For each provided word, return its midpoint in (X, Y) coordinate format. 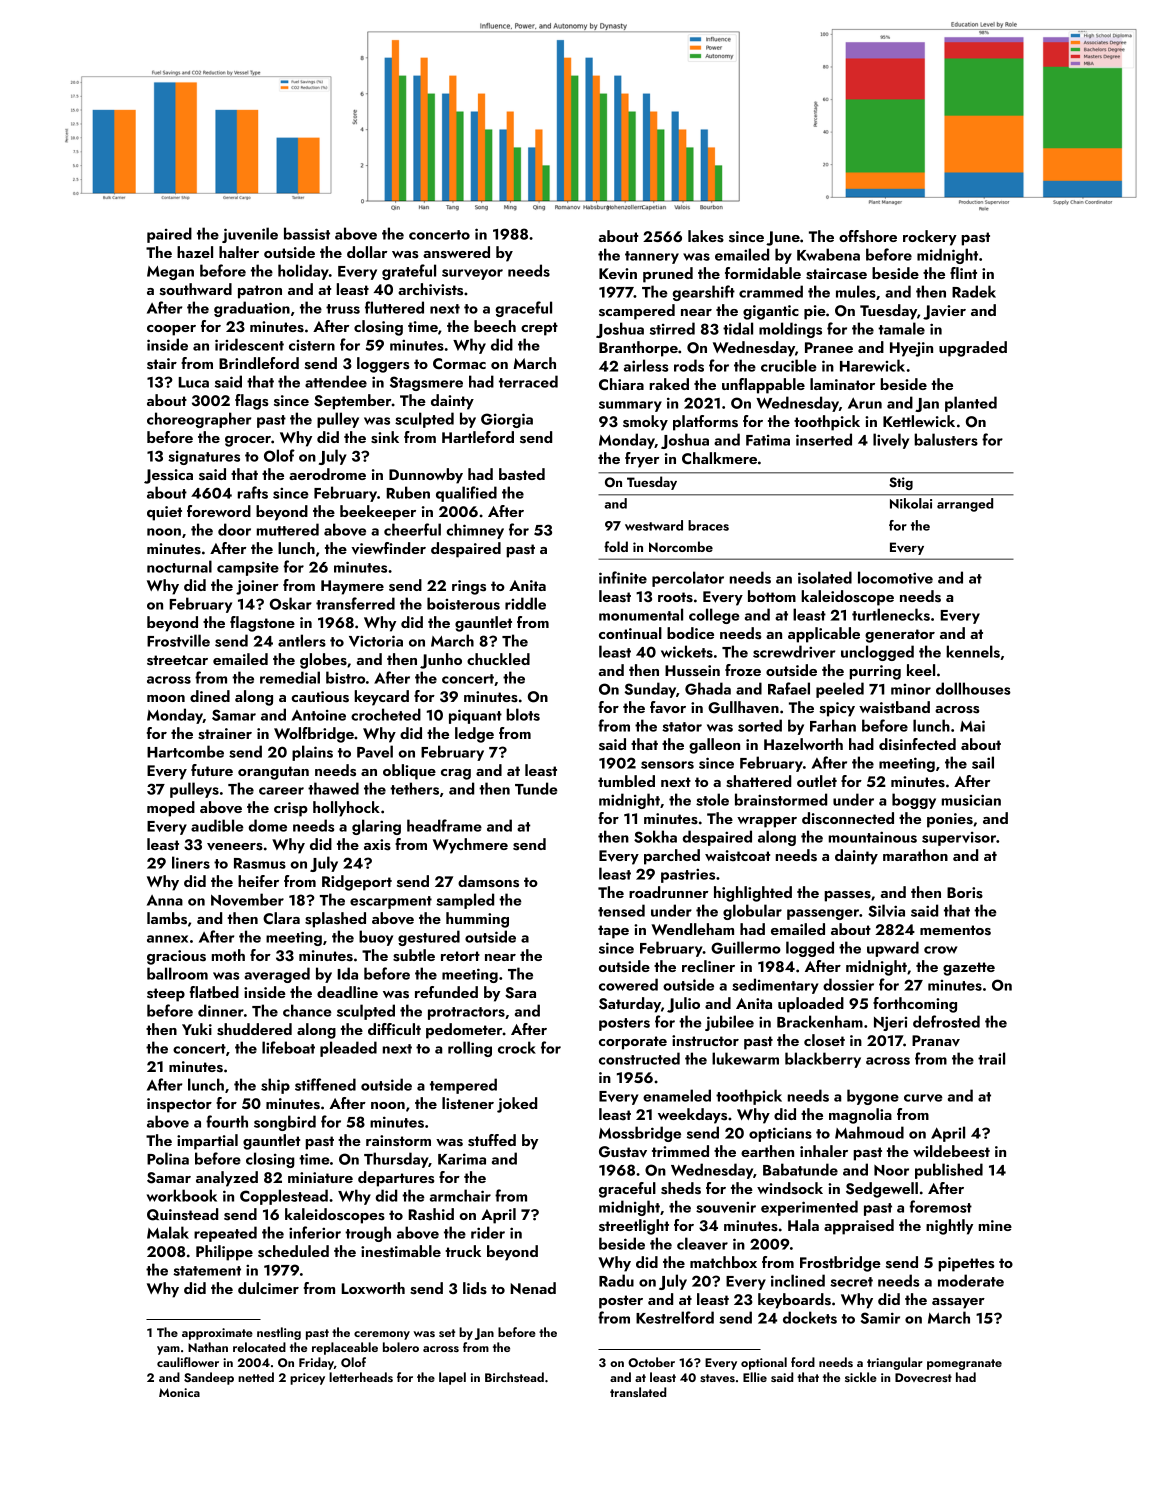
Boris (965, 893)
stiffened (325, 1084)
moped (171, 809)
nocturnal (179, 566)
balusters (946, 439)
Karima (462, 1159)
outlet (817, 781)
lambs (167, 918)
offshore (868, 236)
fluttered (394, 307)
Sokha (655, 836)
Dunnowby (426, 476)
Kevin (618, 273)
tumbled (626, 781)
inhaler (824, 1151)
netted (256, 1377)
